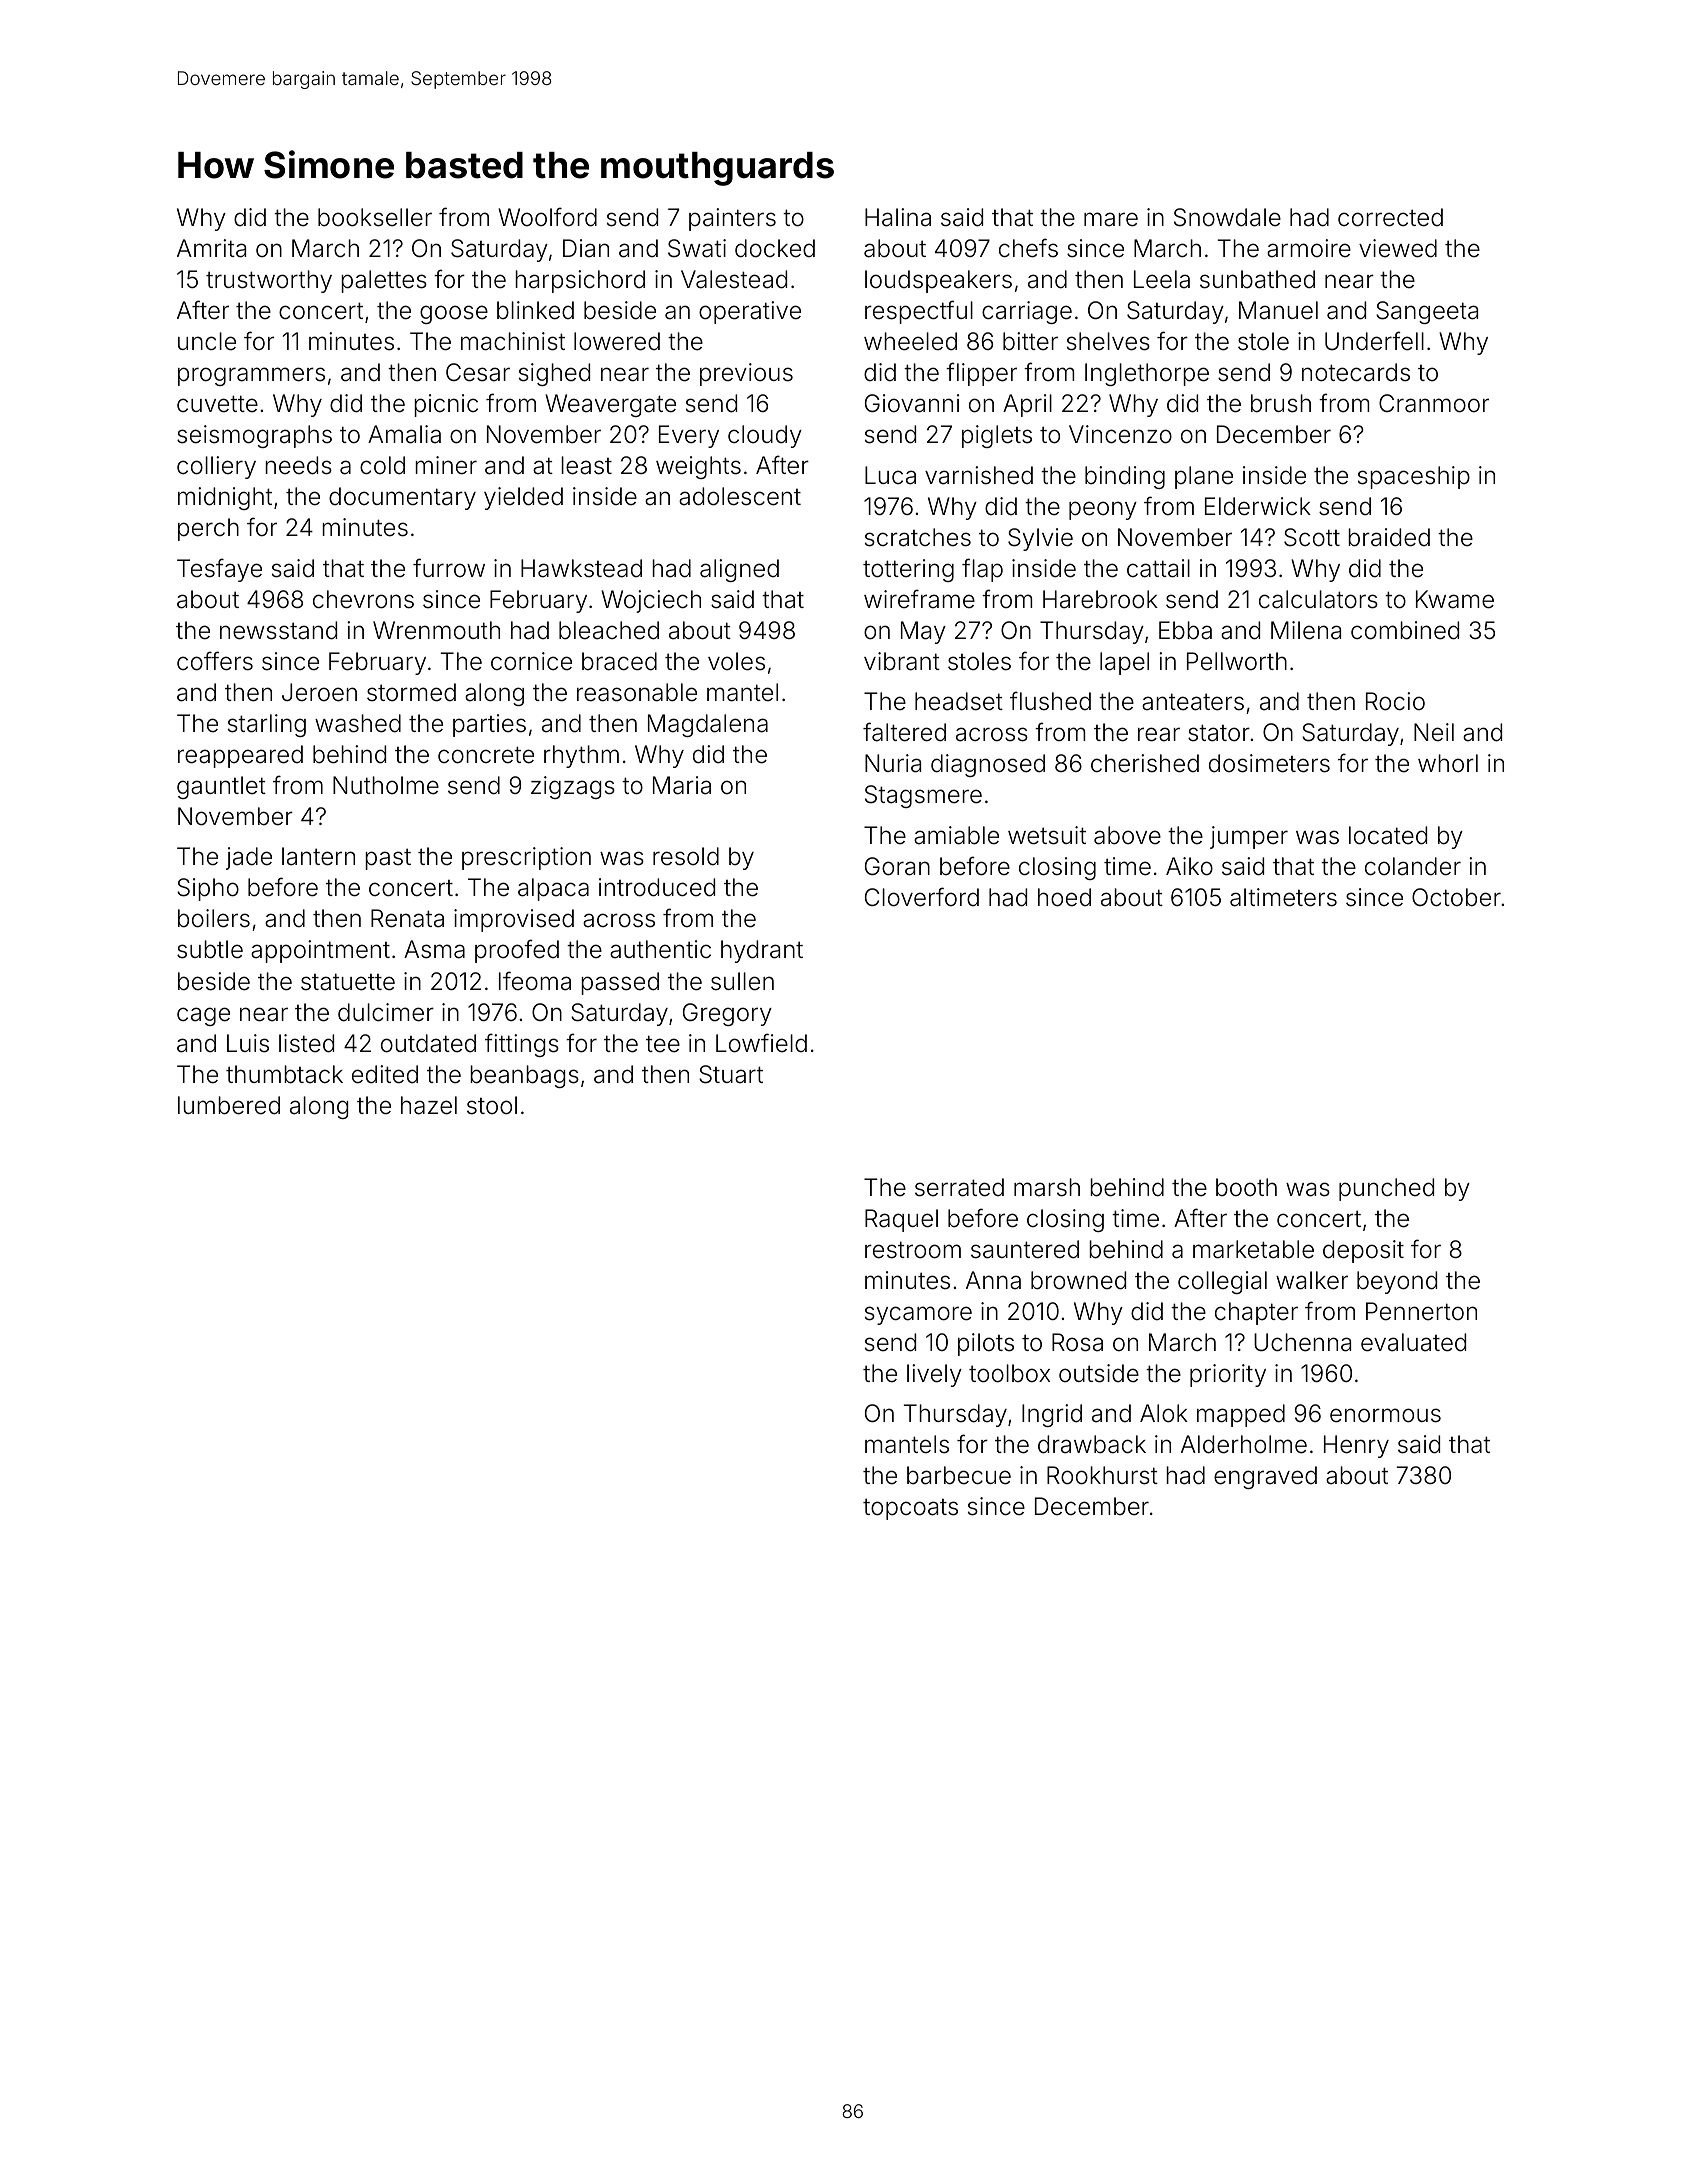  Describe the element at coordinates (1237, 661) in the screenshot. I see `Pellworth` at that location.
